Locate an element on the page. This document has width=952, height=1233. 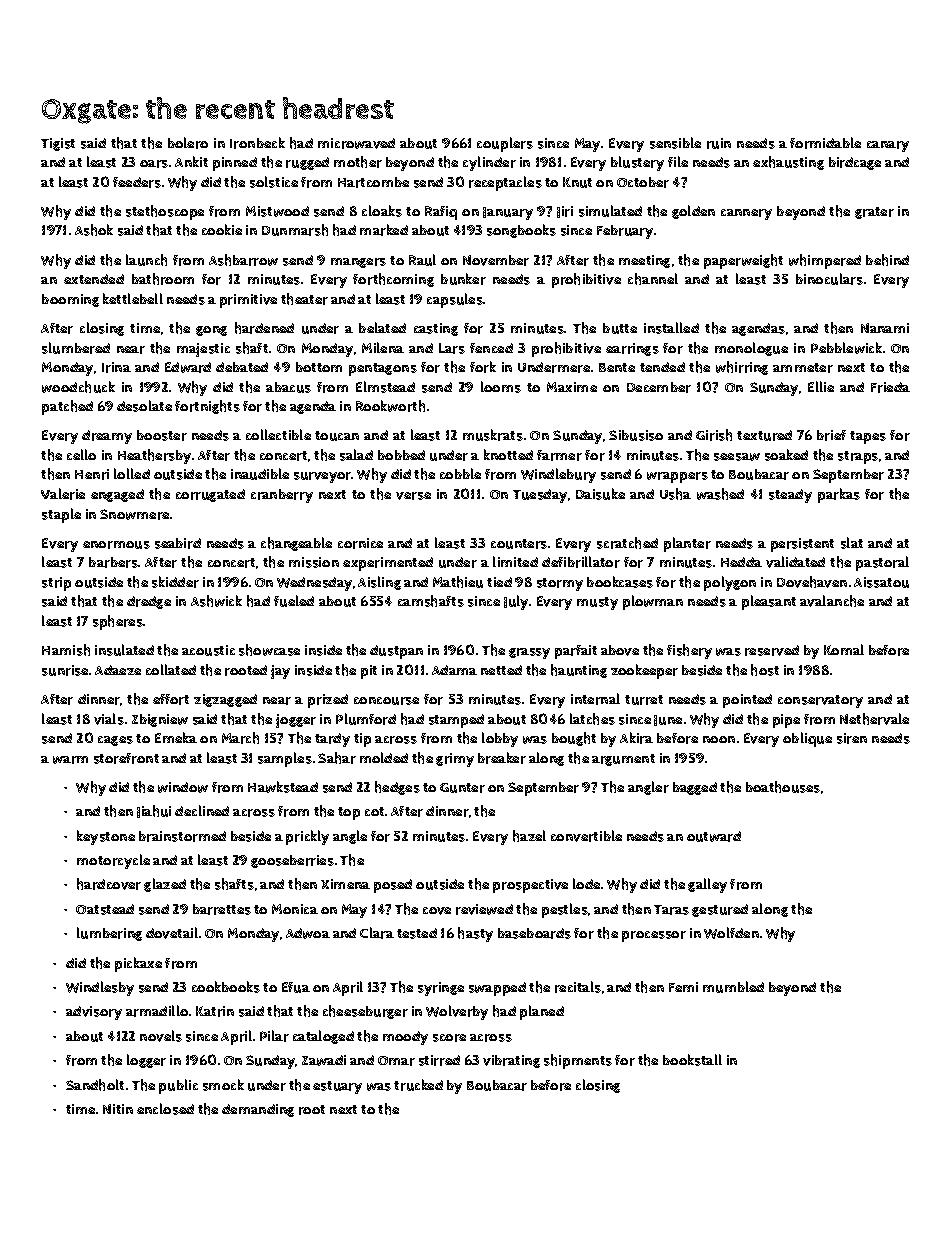
boathouses is located at coordinates (783, 787).
